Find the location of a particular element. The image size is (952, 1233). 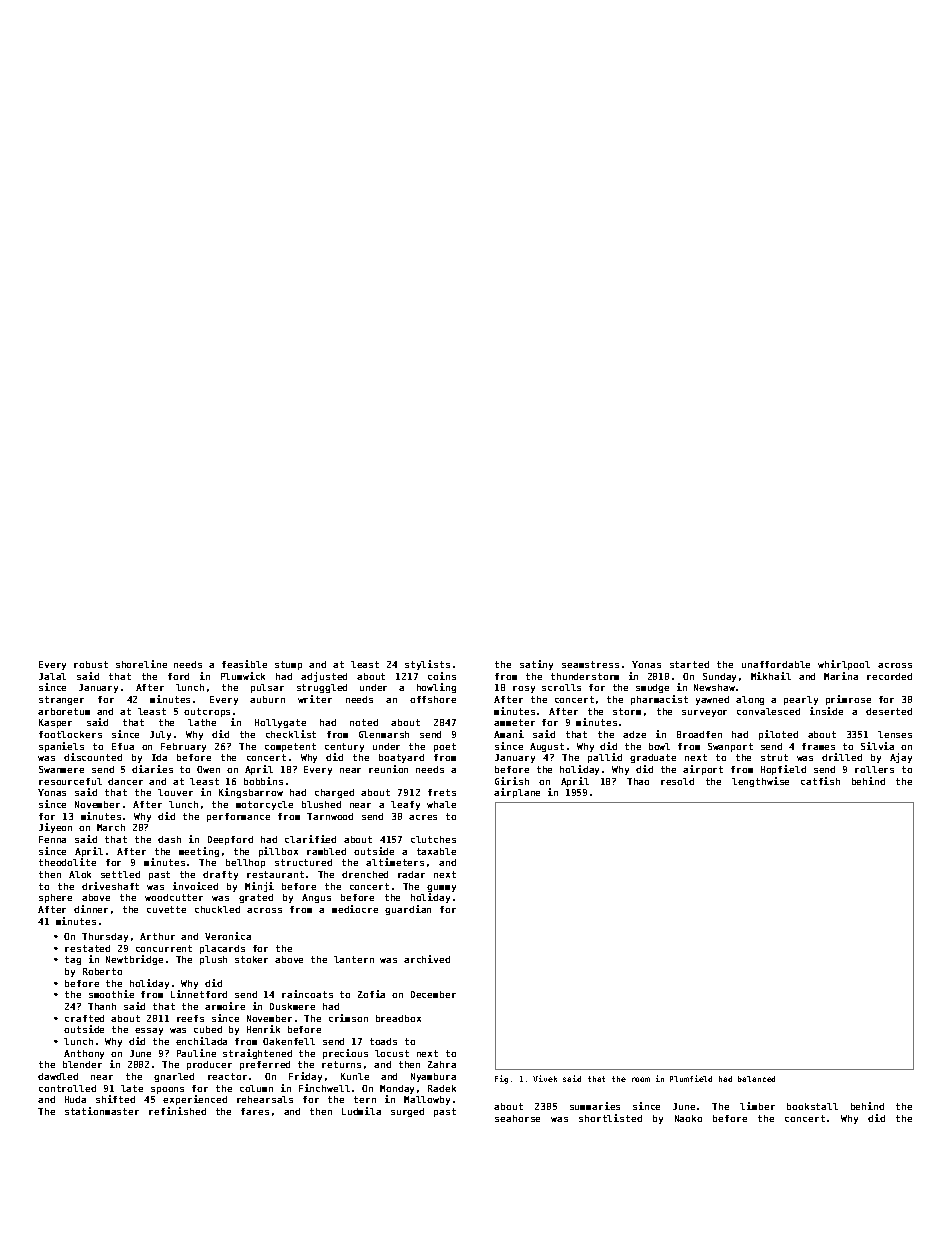

blender is located at coordinates (82, 1064).
